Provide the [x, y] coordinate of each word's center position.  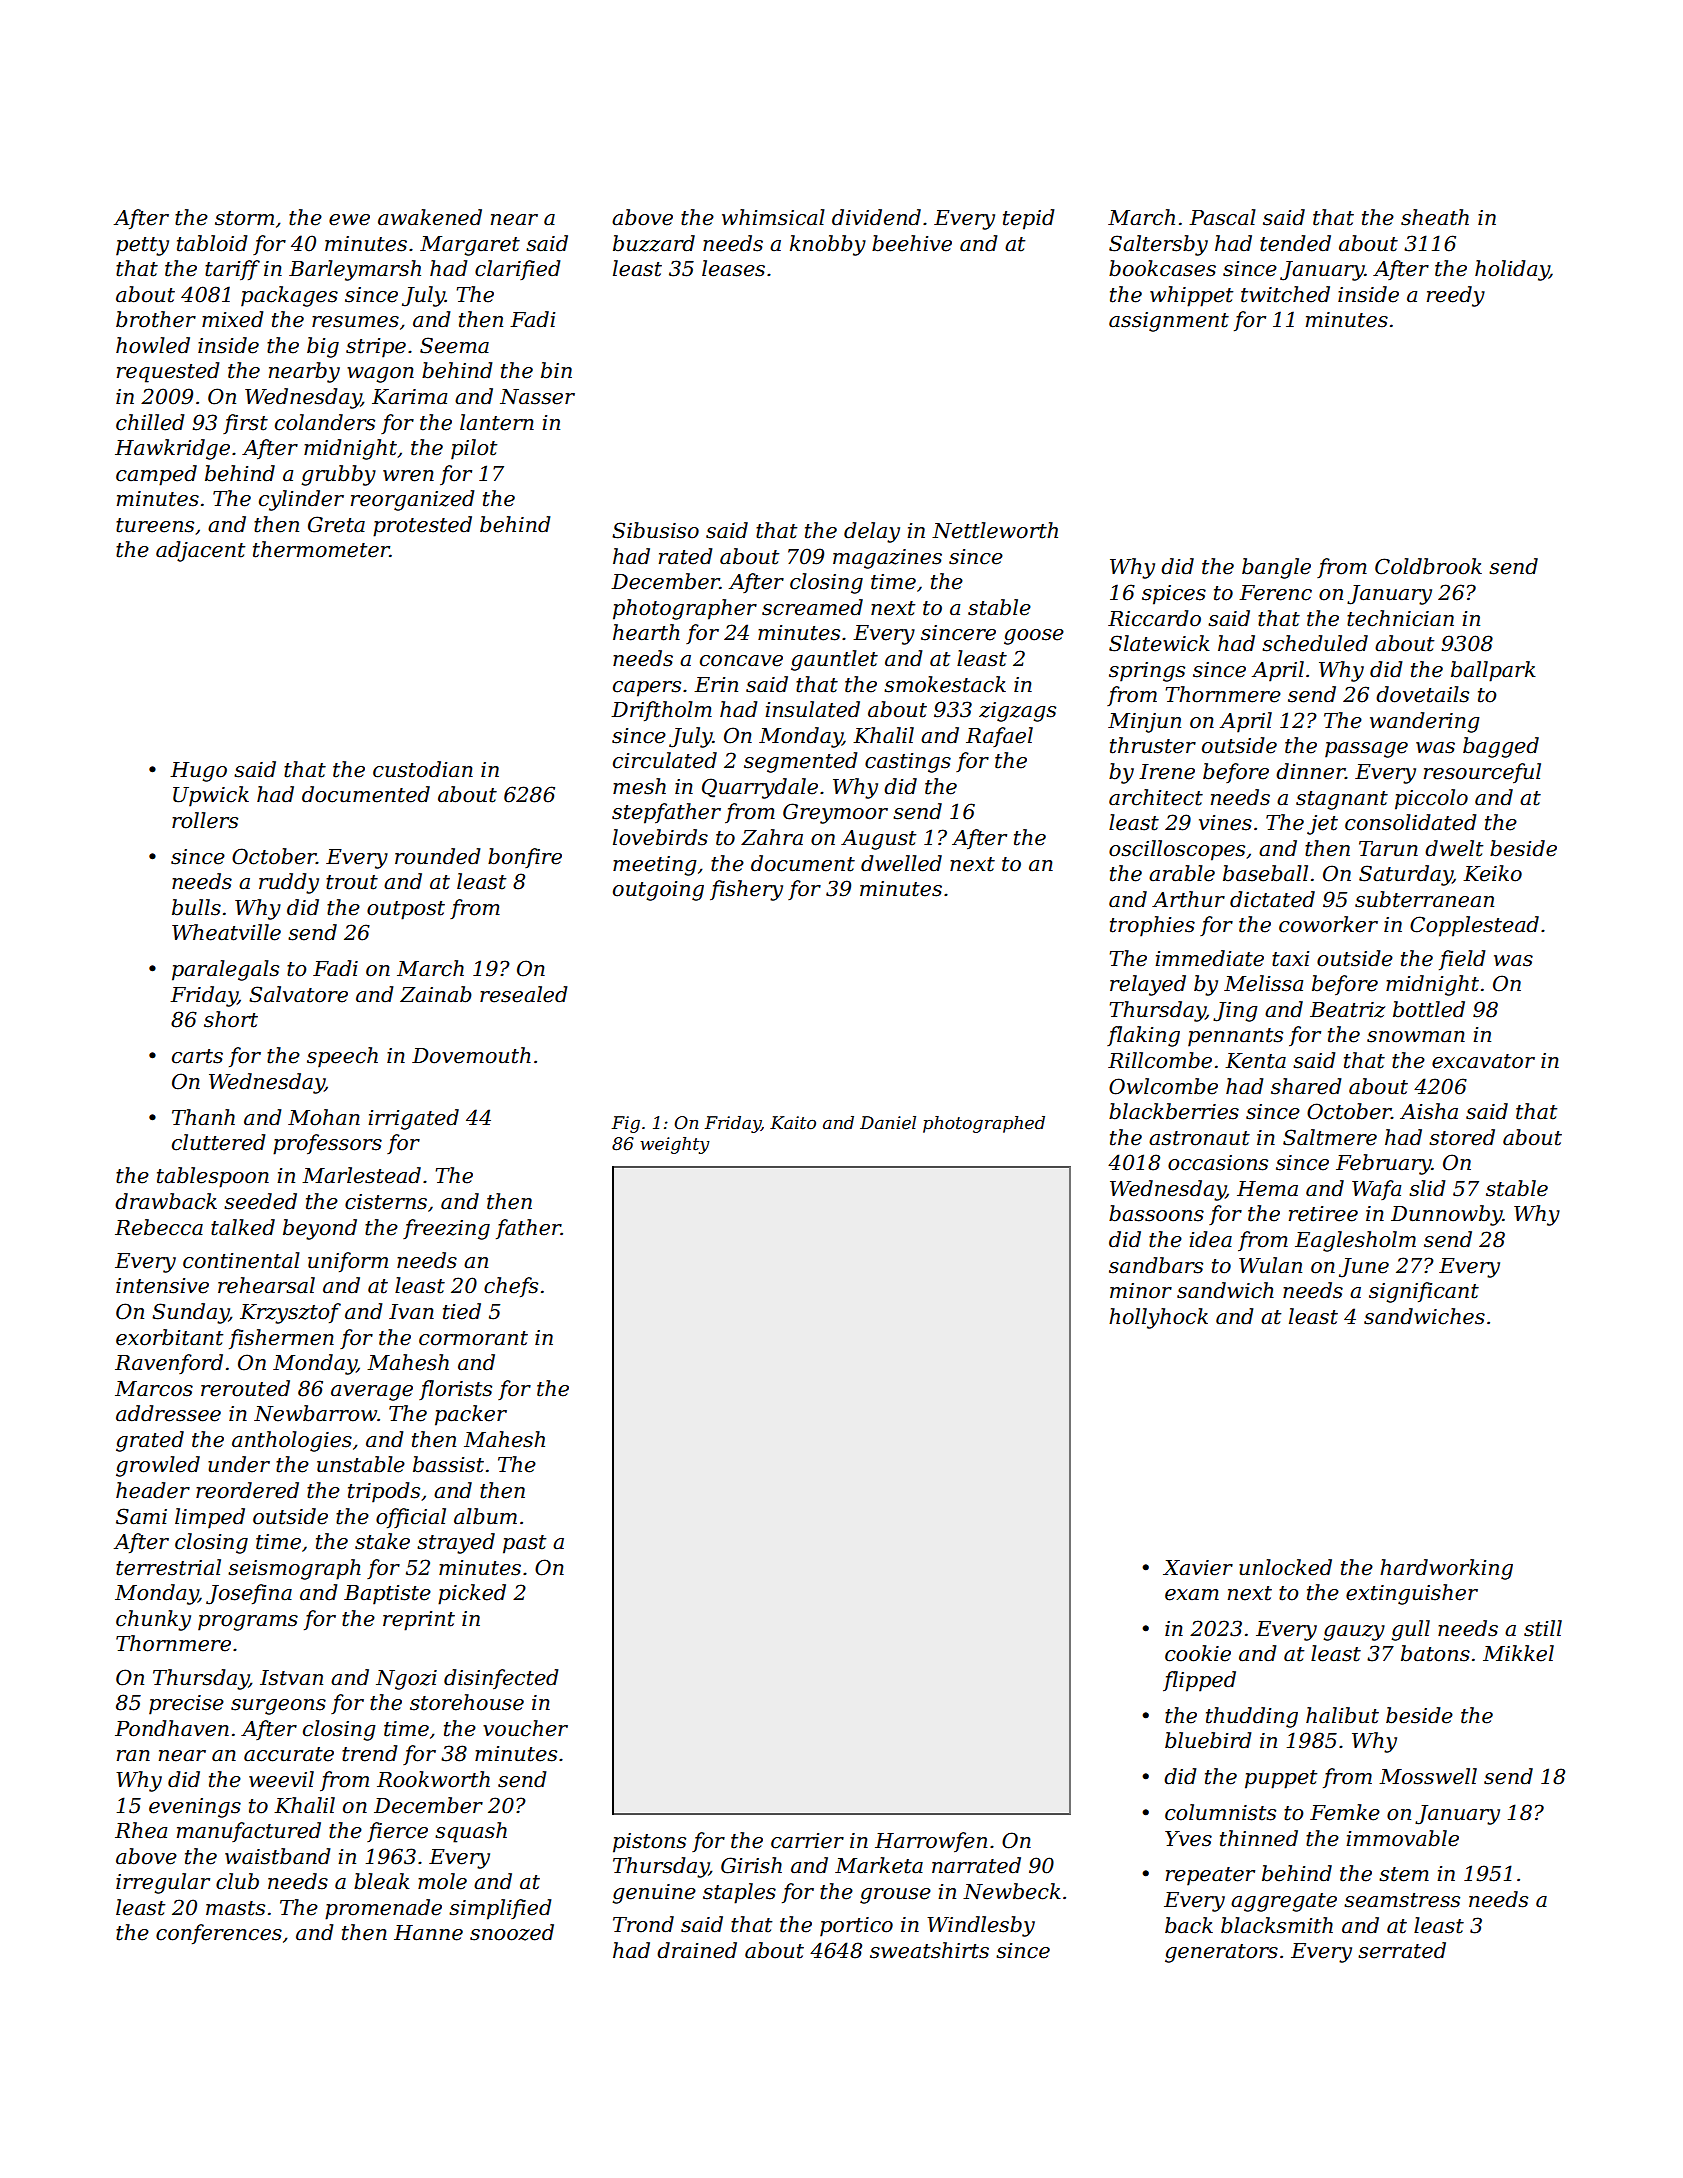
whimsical [773, 217]
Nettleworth [995, 530]
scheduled [1315, 643]
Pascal [1222, 217]
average [372, 1393]
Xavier [1198, 1568]
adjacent [200, 551]
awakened [430, 217]
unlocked [1285, 1567]
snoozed [512, 1932]
